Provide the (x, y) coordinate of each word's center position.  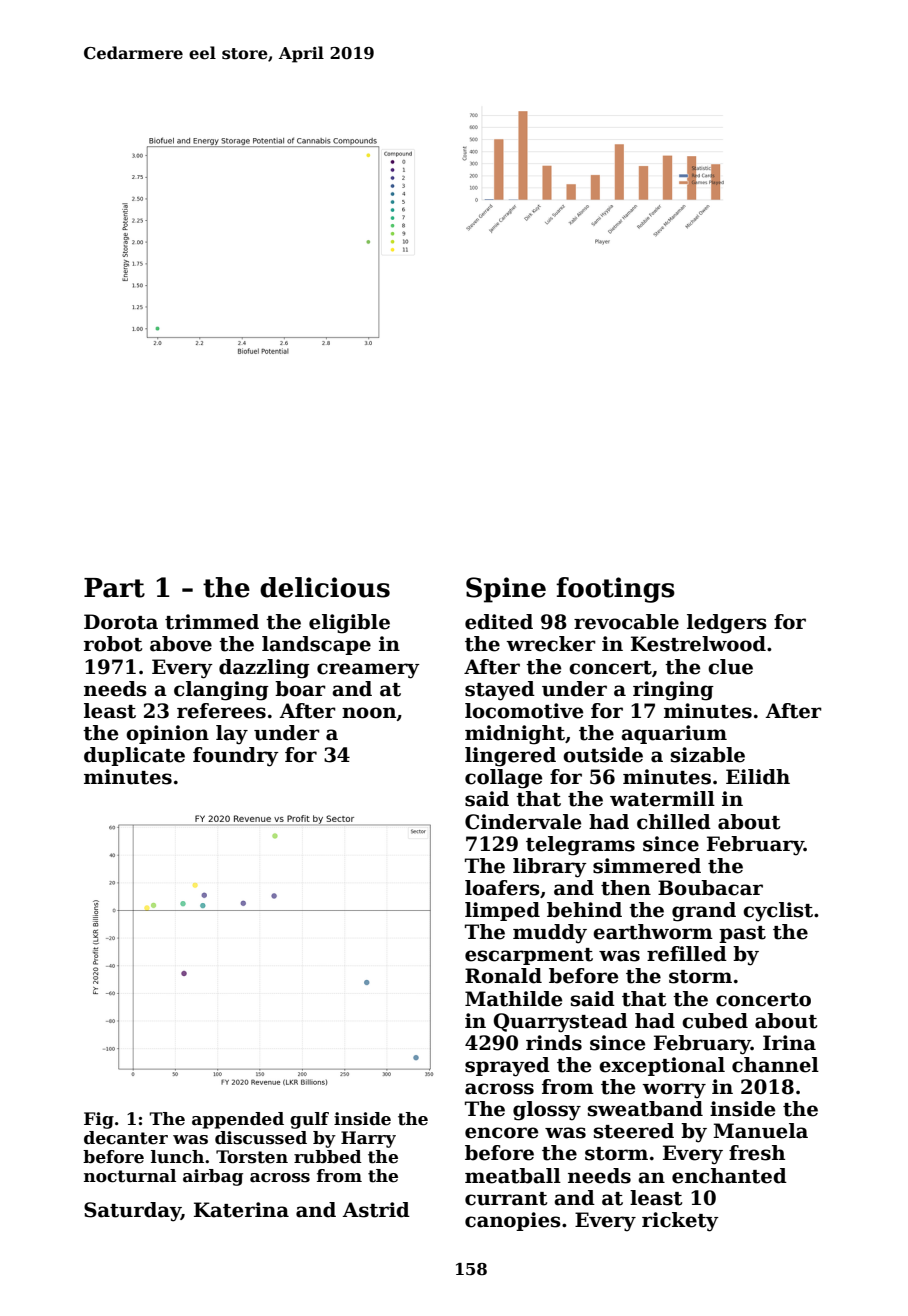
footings (615, 590)
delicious (325, 587)
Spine (506, 590)
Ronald (503, 976)
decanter (126, 1138)
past (742, 934)
